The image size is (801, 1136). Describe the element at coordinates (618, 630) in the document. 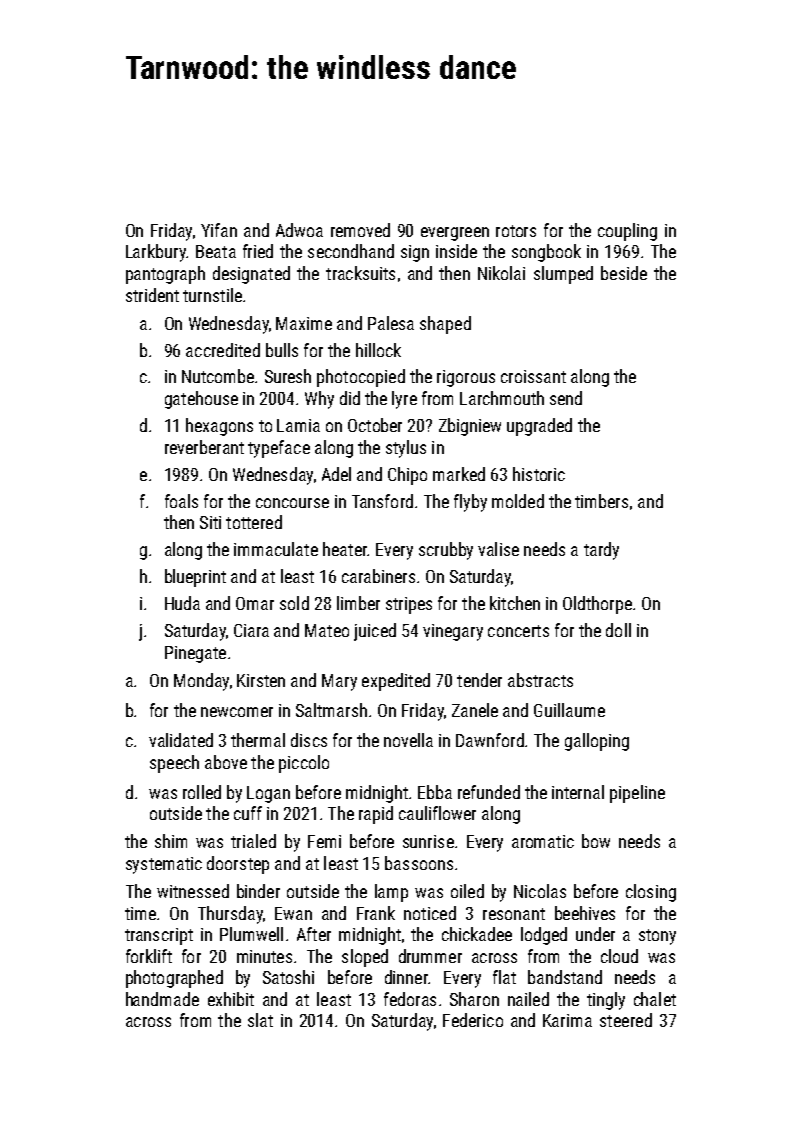

I see `doll` at that location.
